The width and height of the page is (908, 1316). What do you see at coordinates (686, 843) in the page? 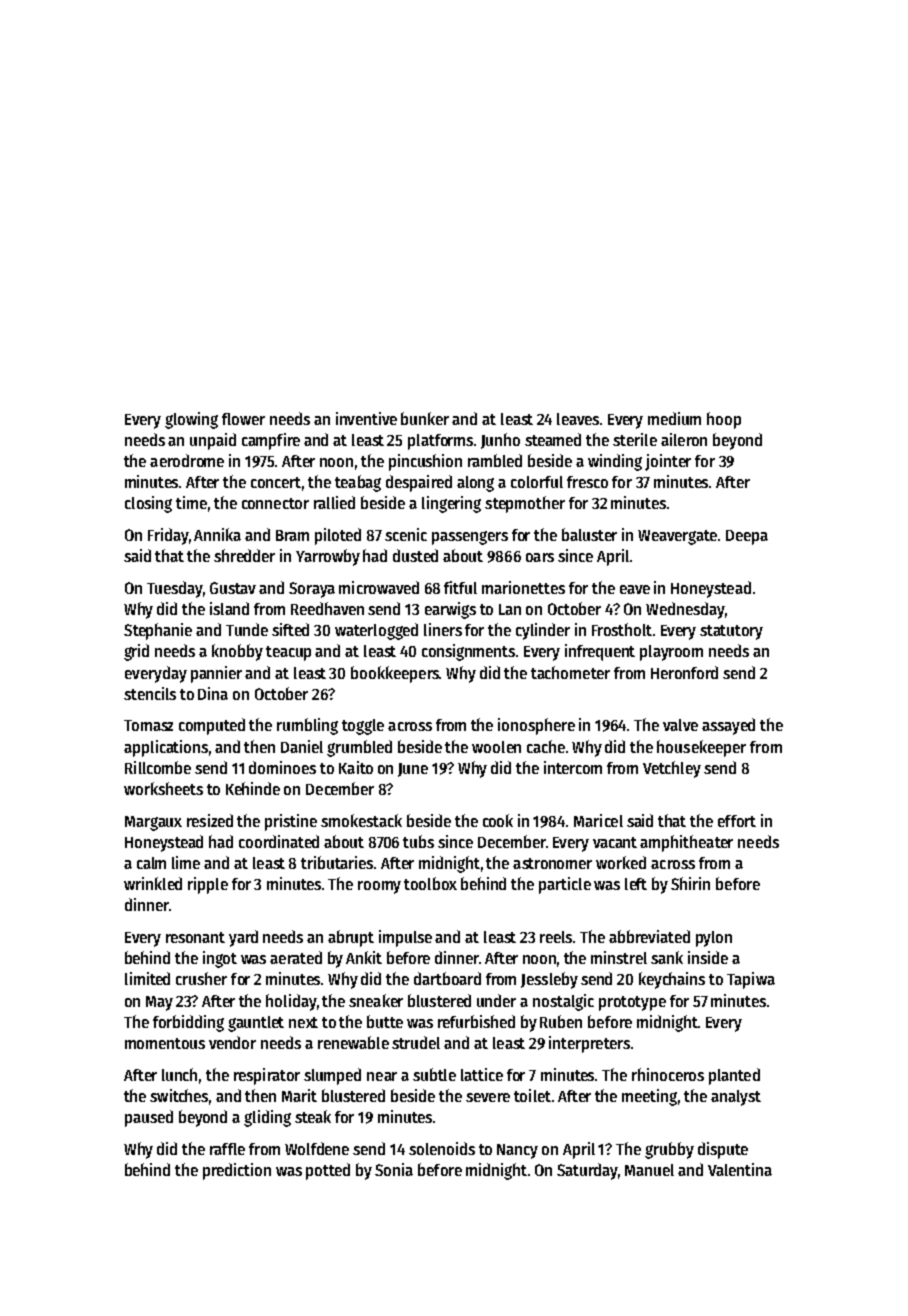
I see `amphitheater` at bounding box center [686, 843].
